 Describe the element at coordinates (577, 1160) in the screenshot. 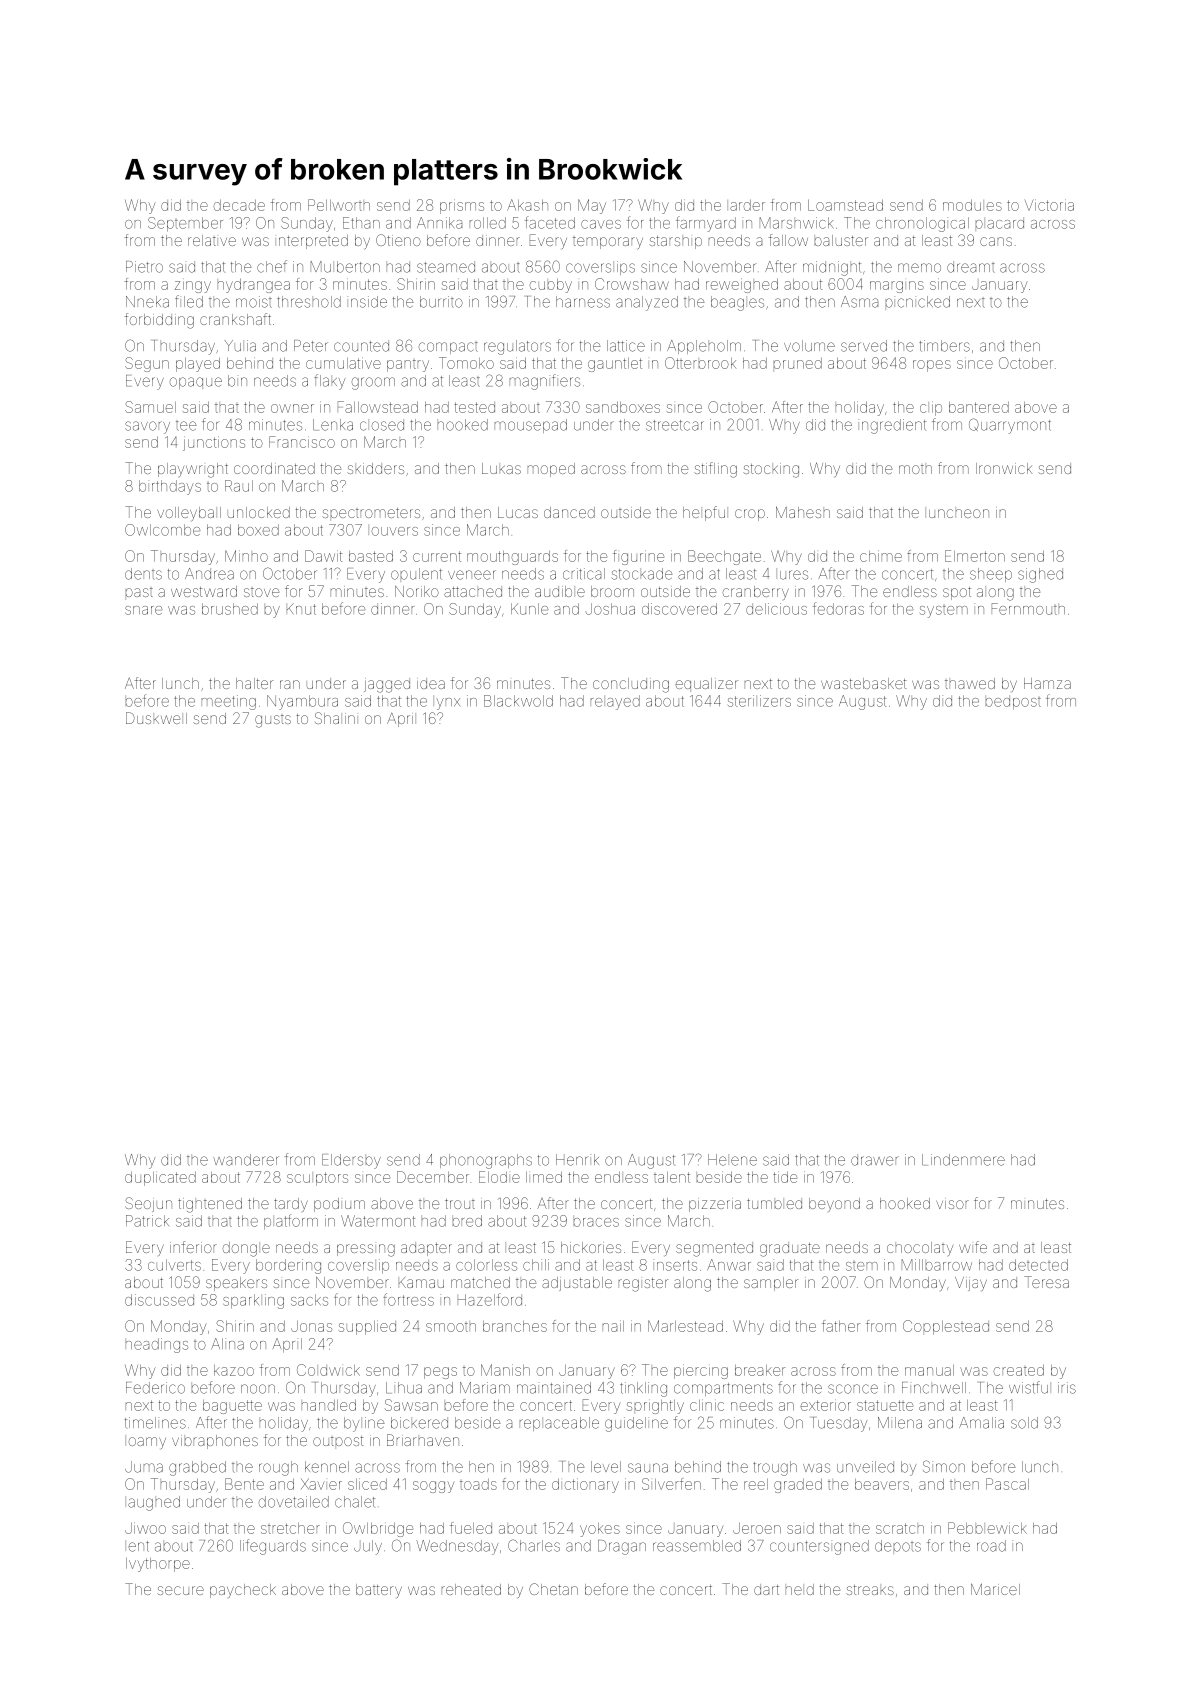

I see `Henrik` at that location.
